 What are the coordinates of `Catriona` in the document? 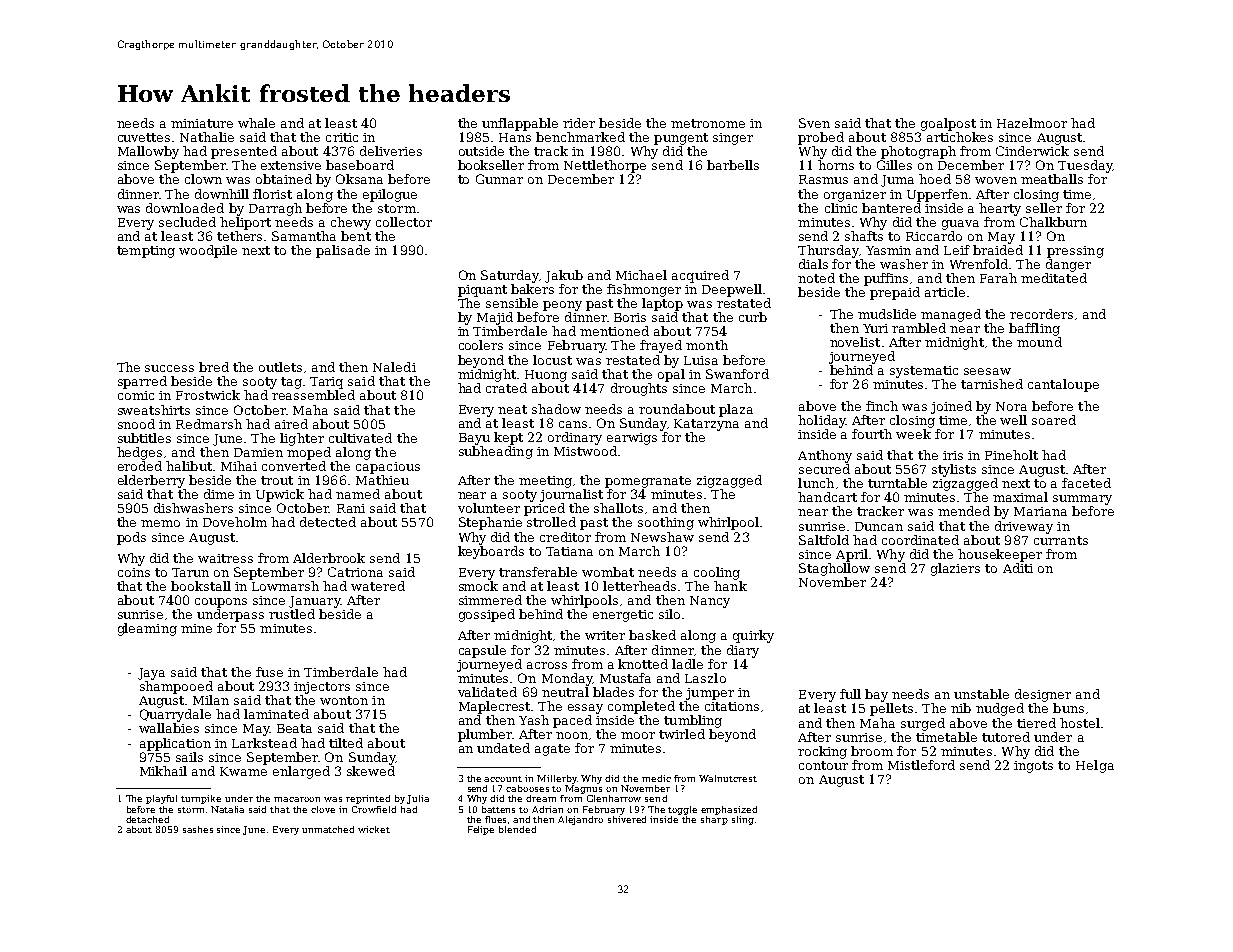 It's located at (355, 572).
